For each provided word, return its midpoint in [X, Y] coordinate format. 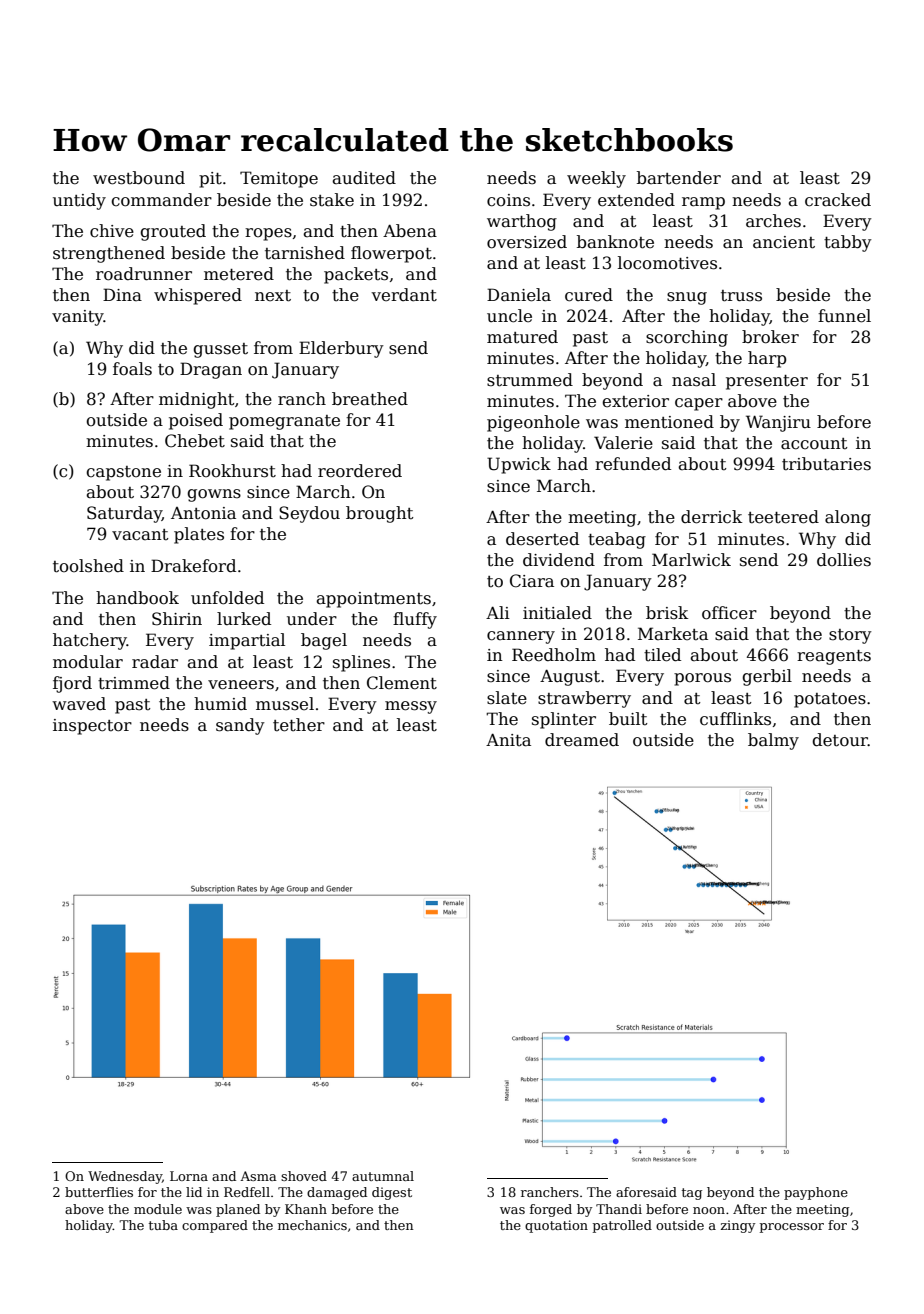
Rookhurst [232, 471]
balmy [773, 741]
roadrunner [144, 274]
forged [551, 1210]
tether [299, 725]
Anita [508, 740]
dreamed [582, 740]
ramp [703, 203]
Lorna [189, 1176]
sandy [240, 726]
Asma [258, 1176]
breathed [370, 399]
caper [699, 404]
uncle [509, 316]
